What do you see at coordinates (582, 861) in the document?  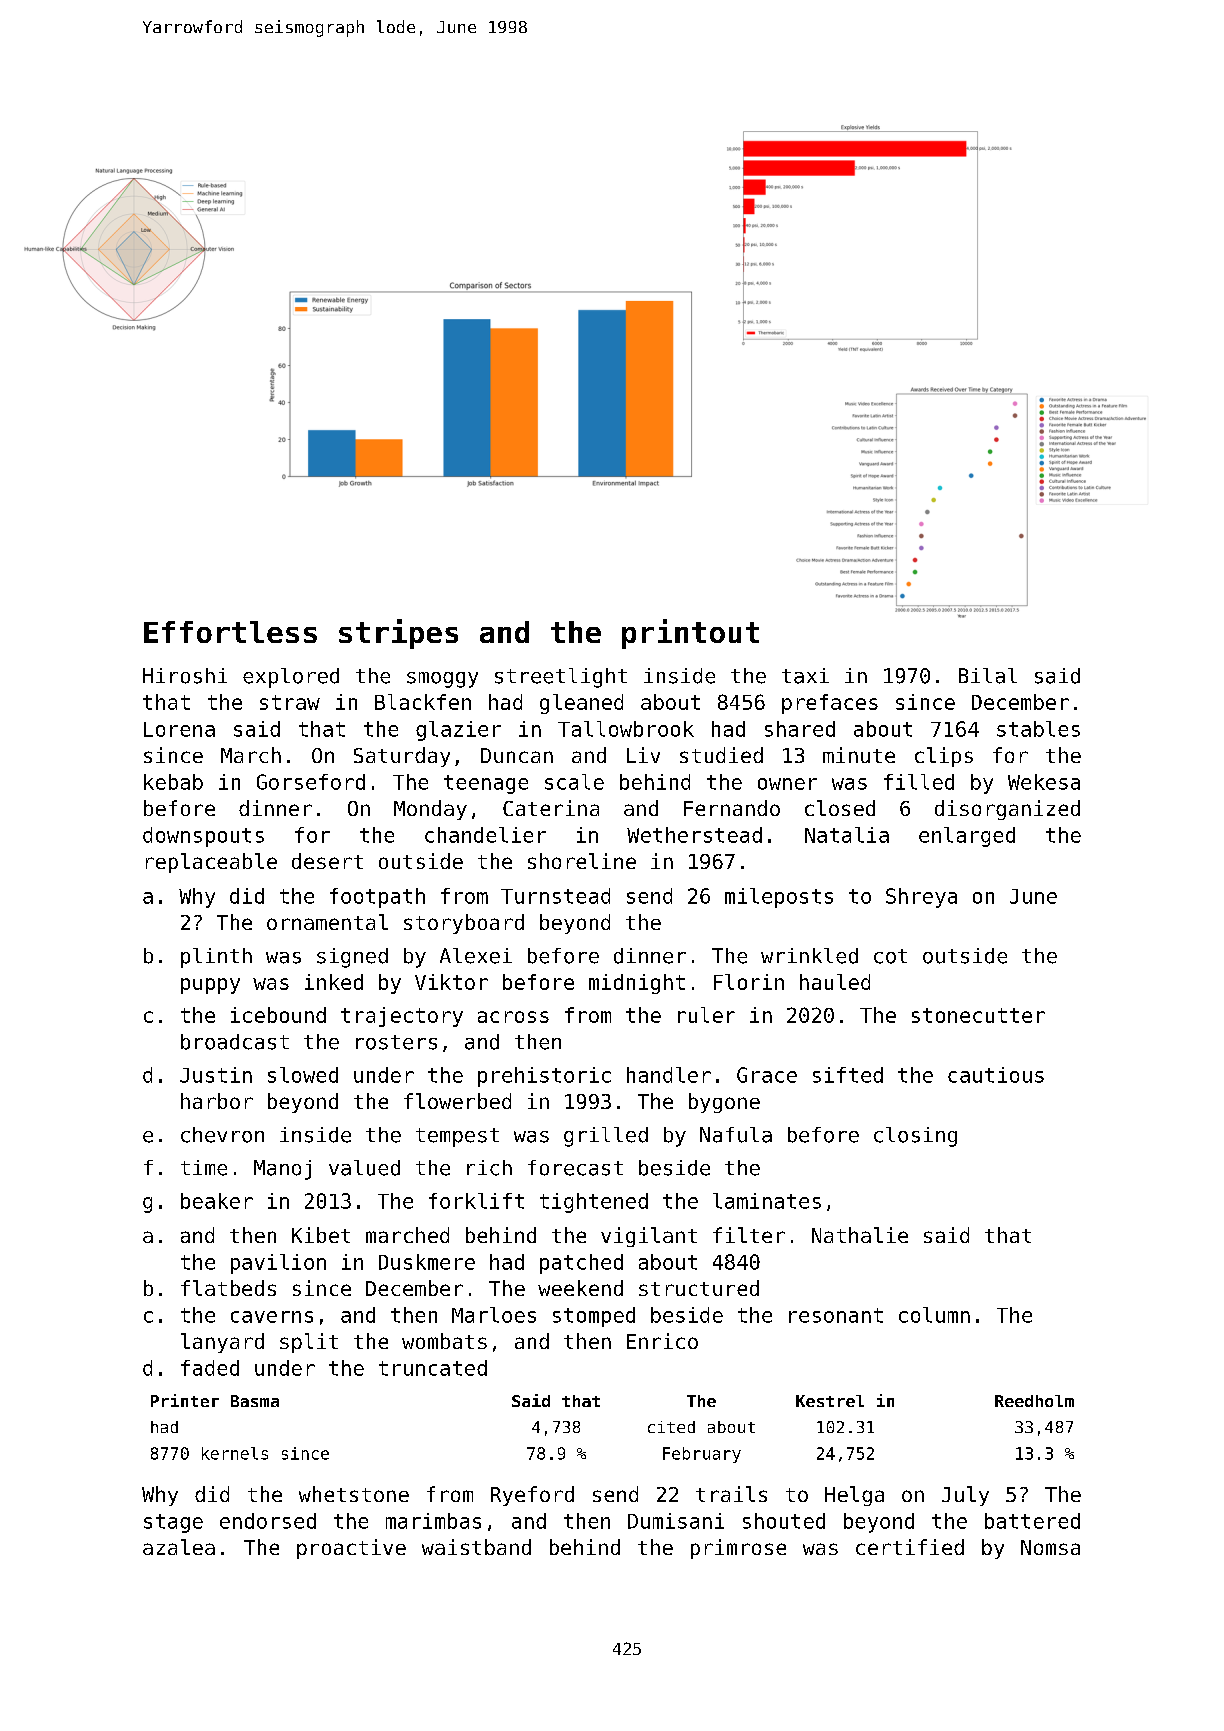 I see `shoreline` at bounding box center [582, 861].
